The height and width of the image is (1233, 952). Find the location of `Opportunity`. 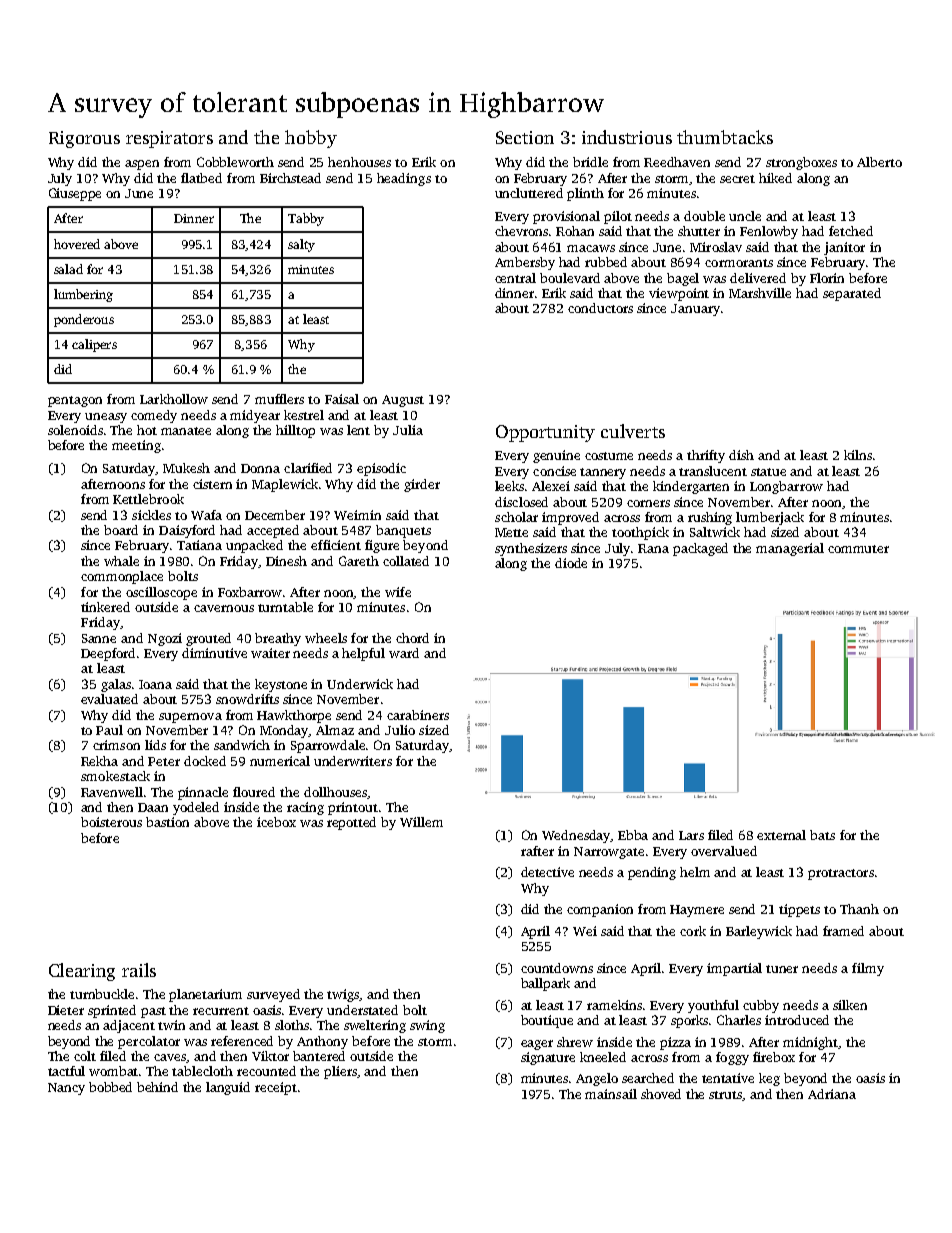

Opportunity is located at coordinates (545, 433).
